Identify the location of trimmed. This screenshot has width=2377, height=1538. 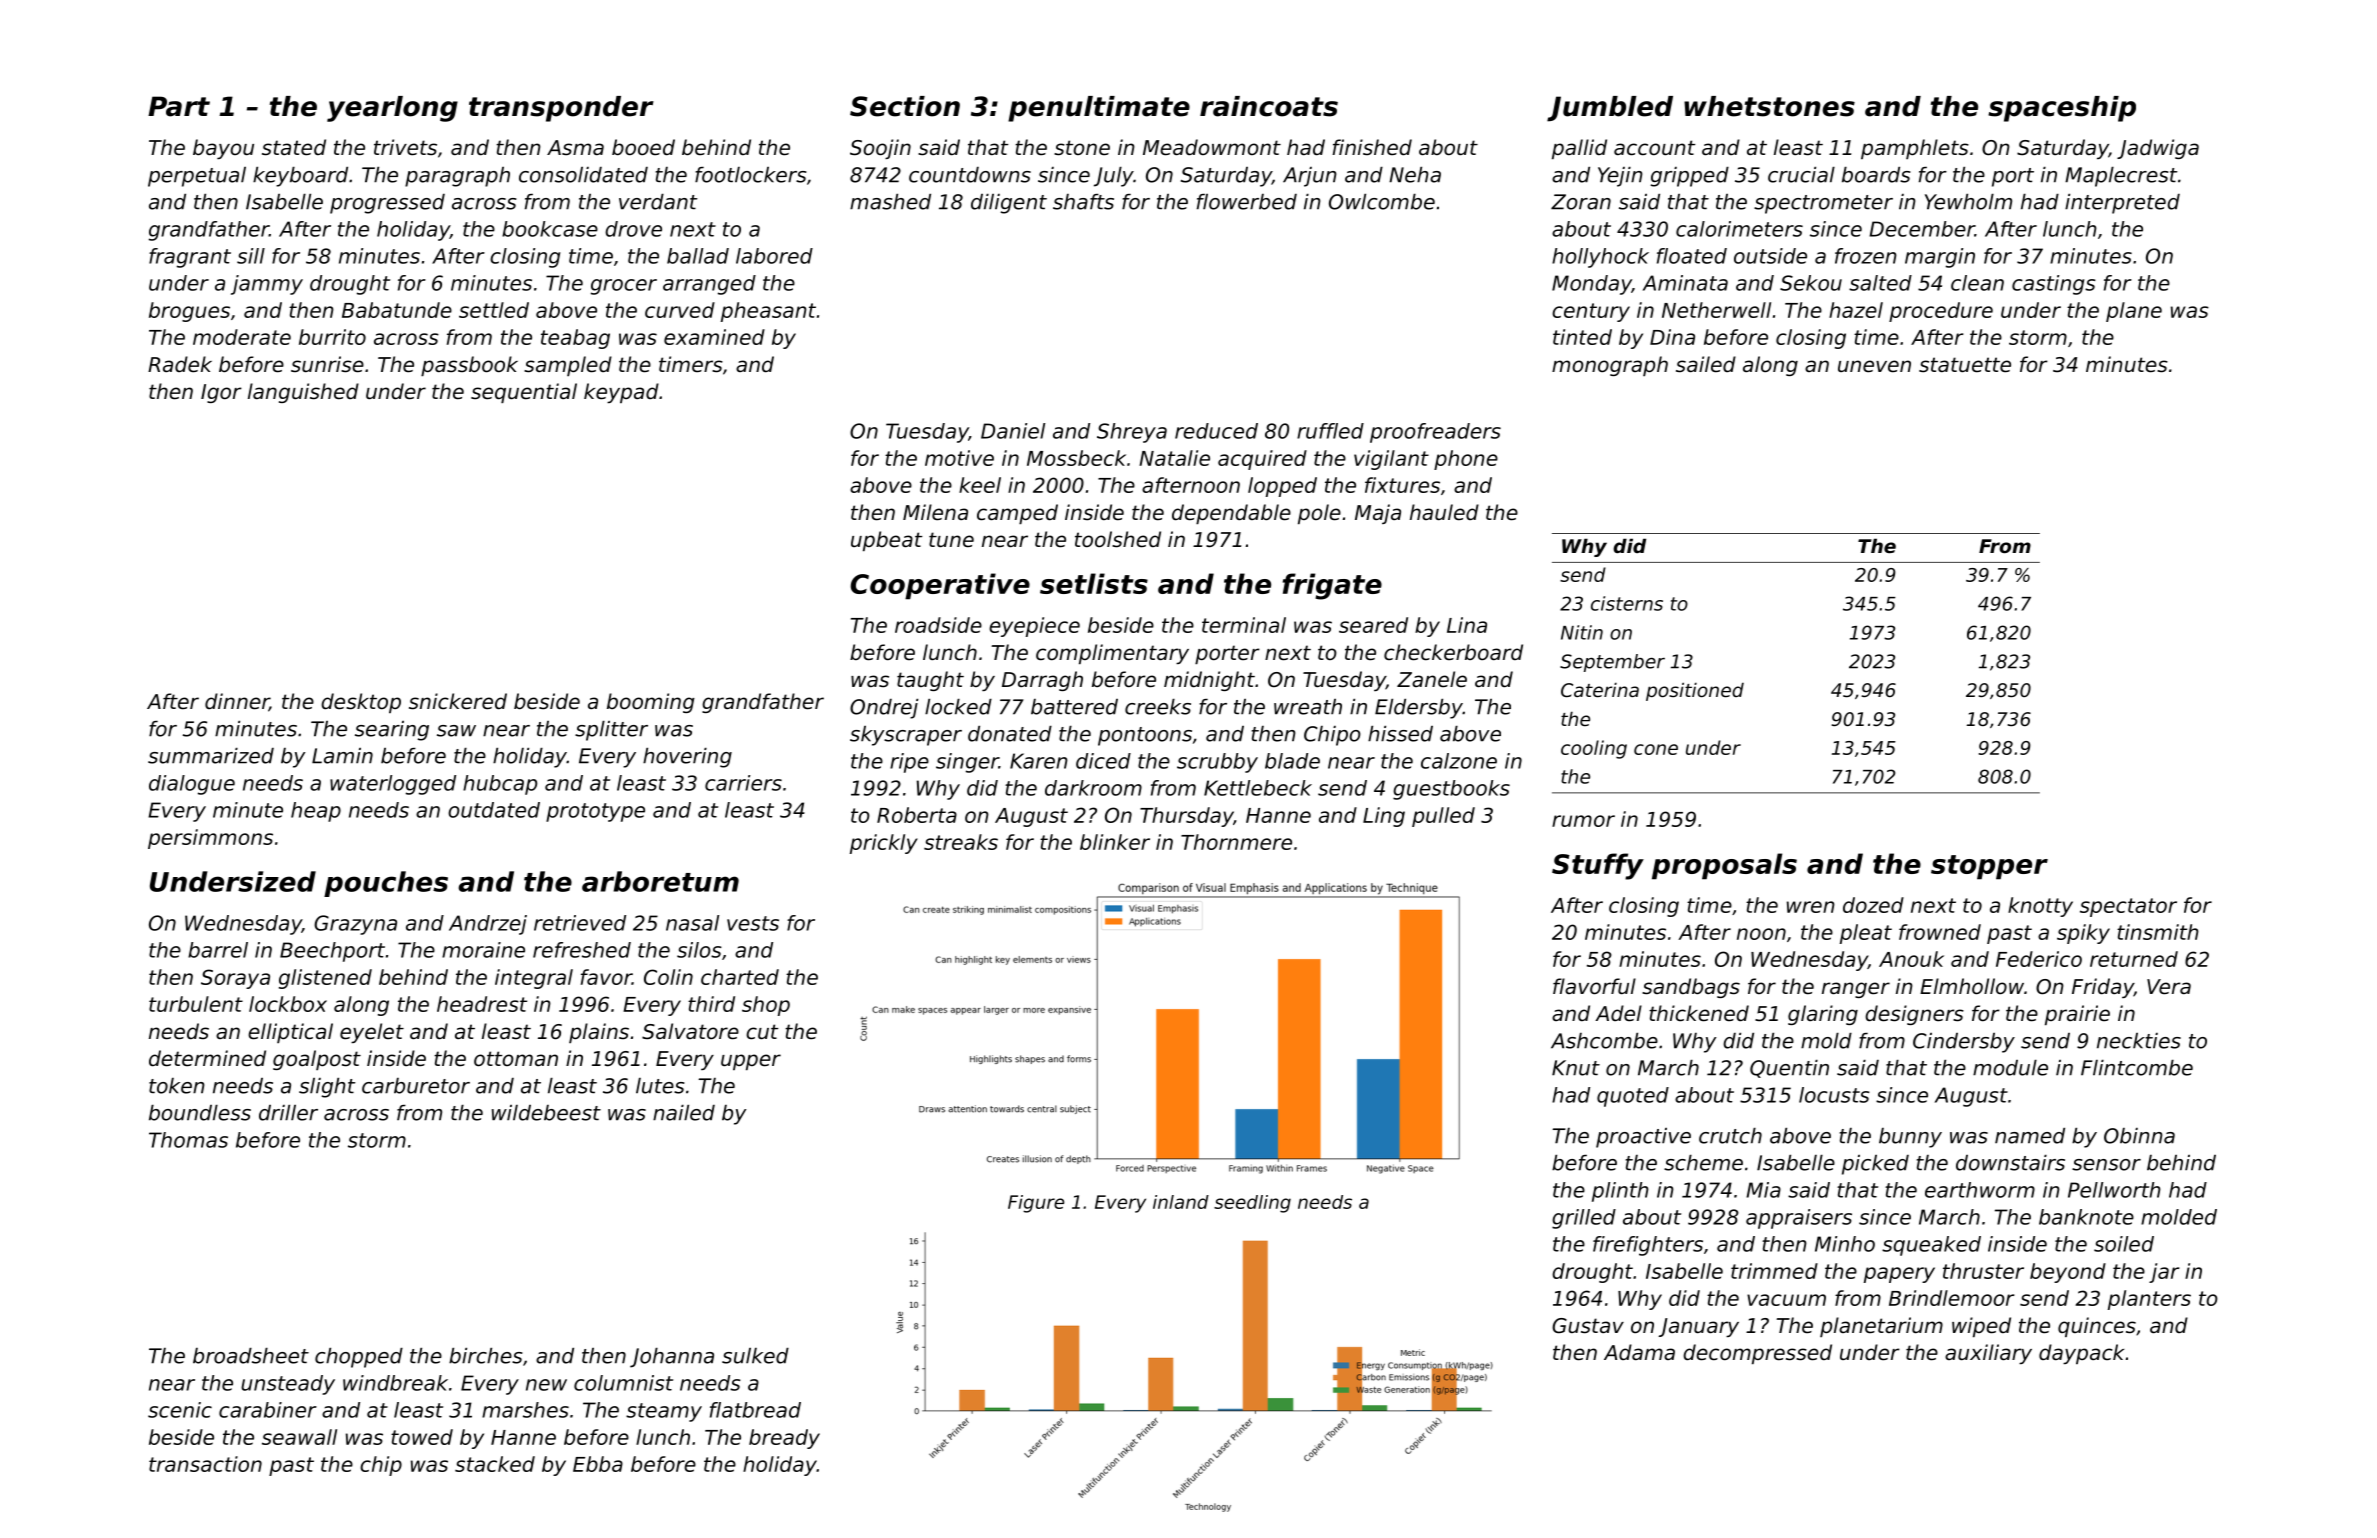
(1774, 1271).
